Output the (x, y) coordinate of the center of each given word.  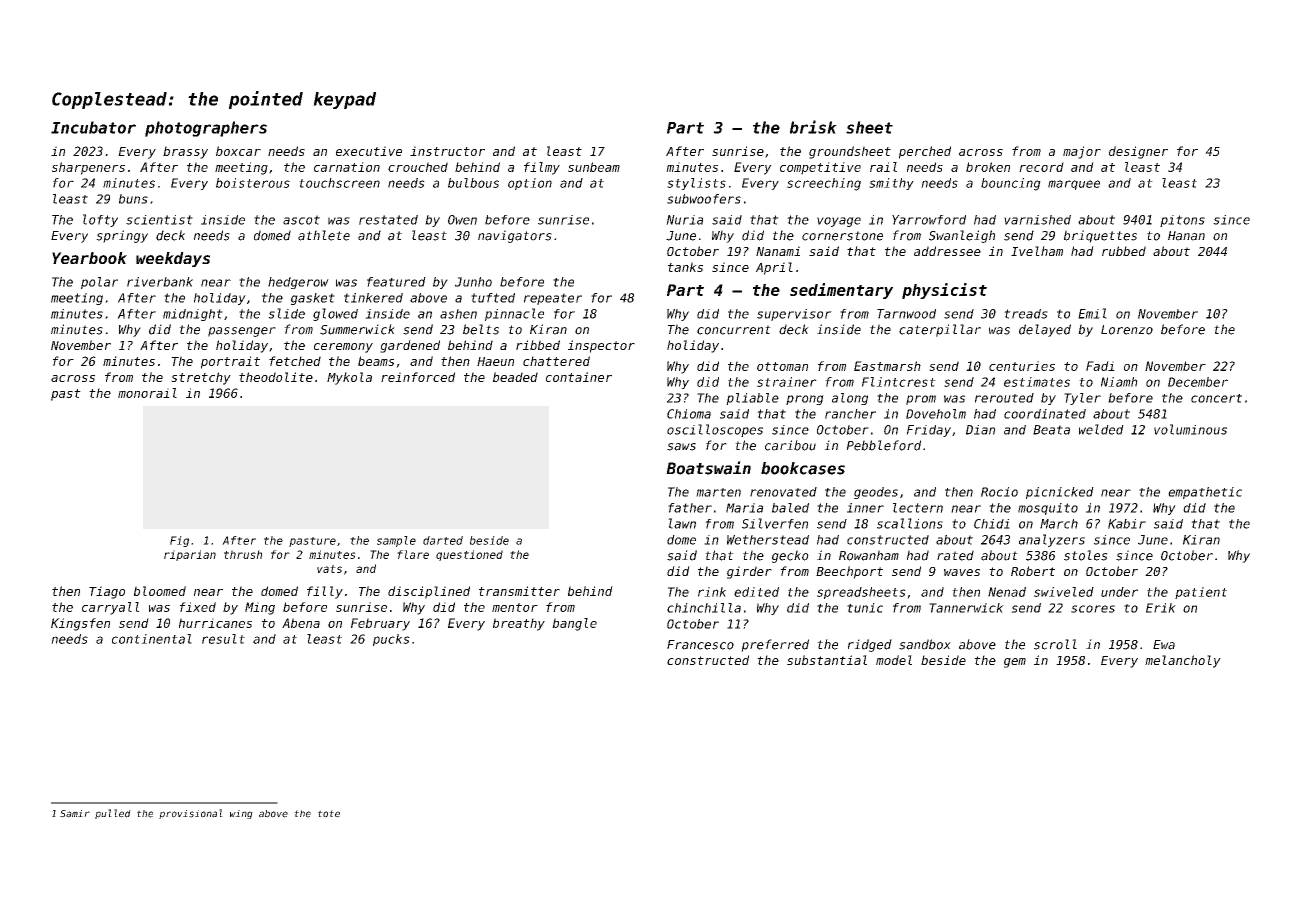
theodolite (276, 377)
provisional (191, 814)
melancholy (1183, 661)
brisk (813, 127)
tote (329, 814)
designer (1138, 152)
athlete (324, 235)
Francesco (700, 645)
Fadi (1100, 366)
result (223, 639)
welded (1101, 429)
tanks (685, 267)
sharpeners (88, 168)
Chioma (689, 414)
